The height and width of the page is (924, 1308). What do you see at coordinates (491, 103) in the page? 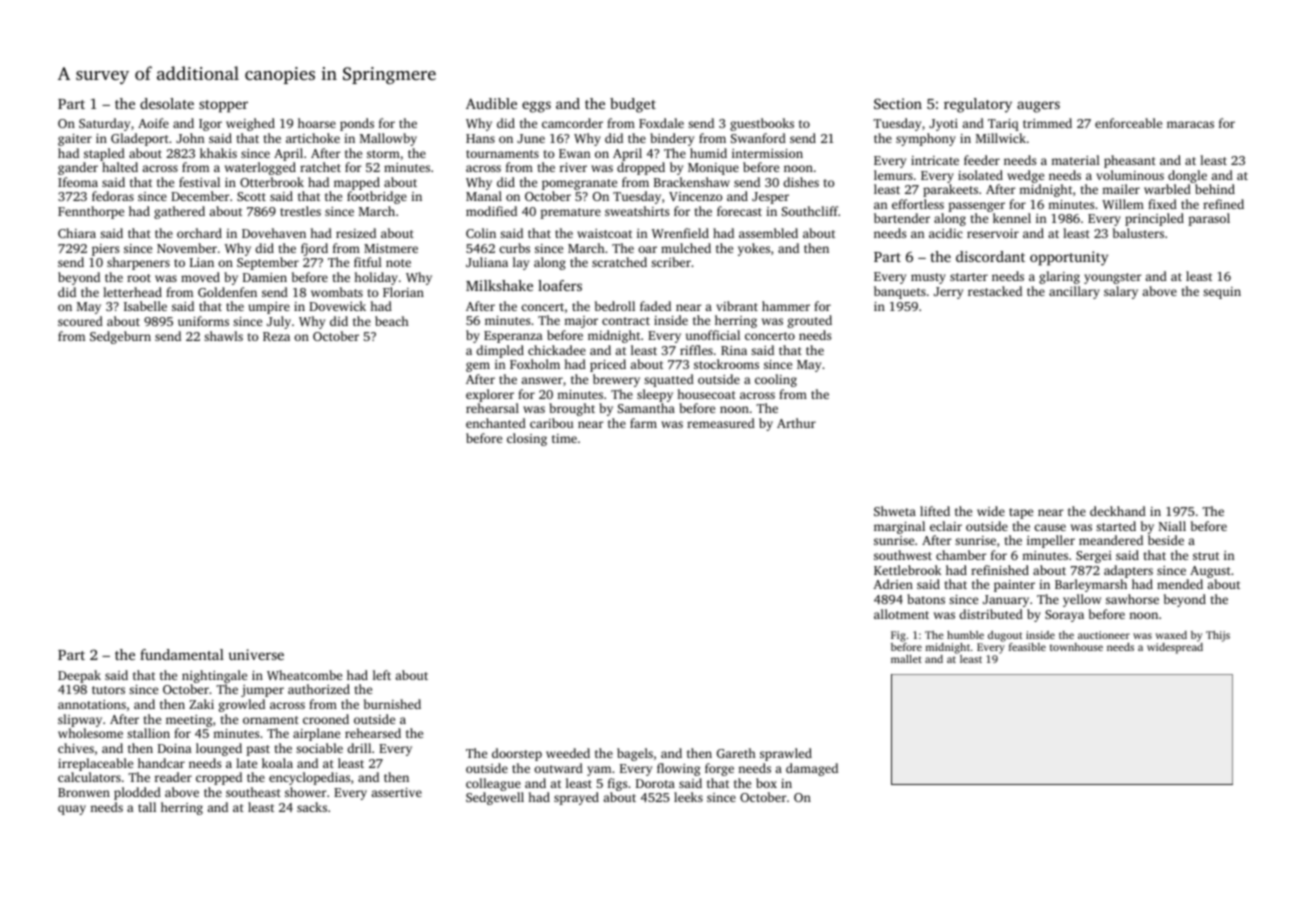
I see `Audible` at bounding box center [491, 103].
